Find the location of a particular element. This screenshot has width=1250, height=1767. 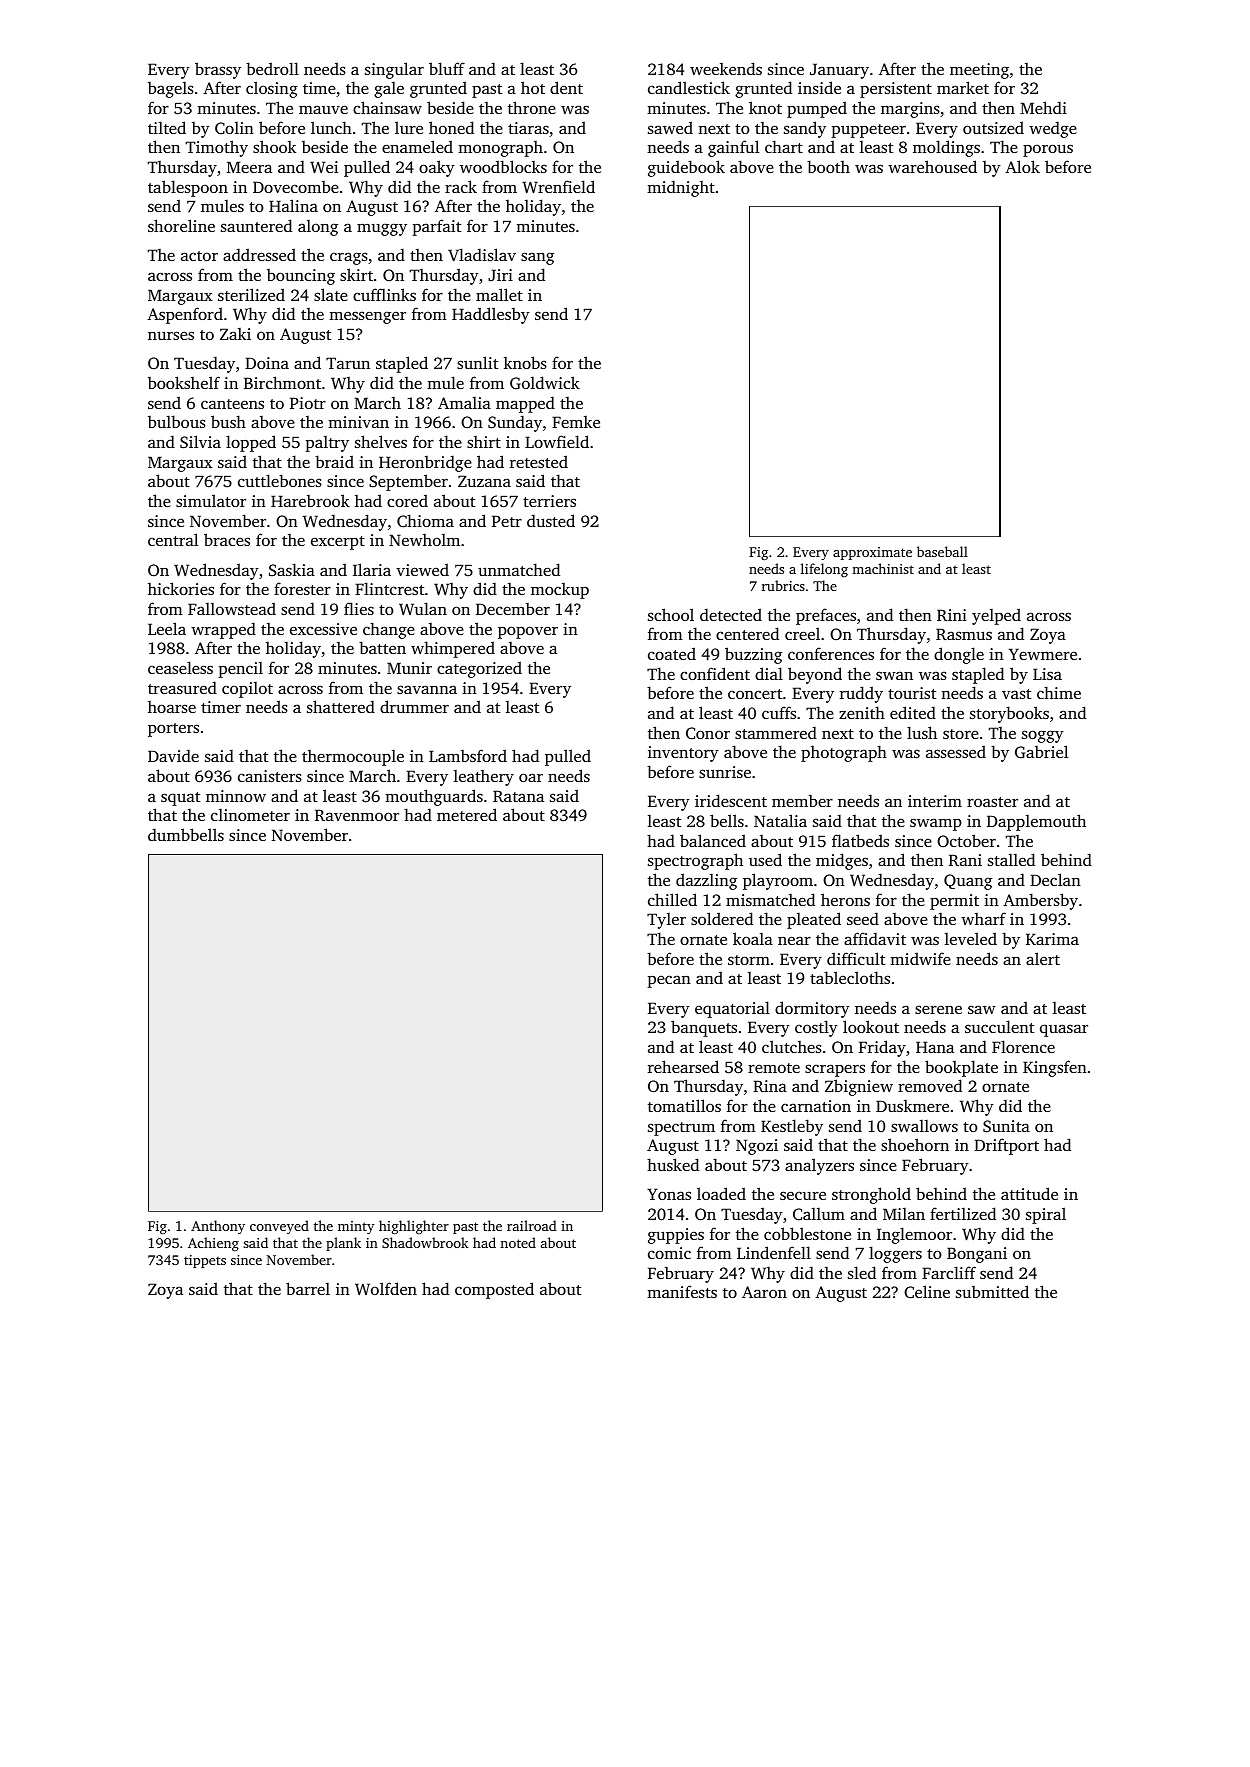

remote is located at coordinates (774, 1068).
